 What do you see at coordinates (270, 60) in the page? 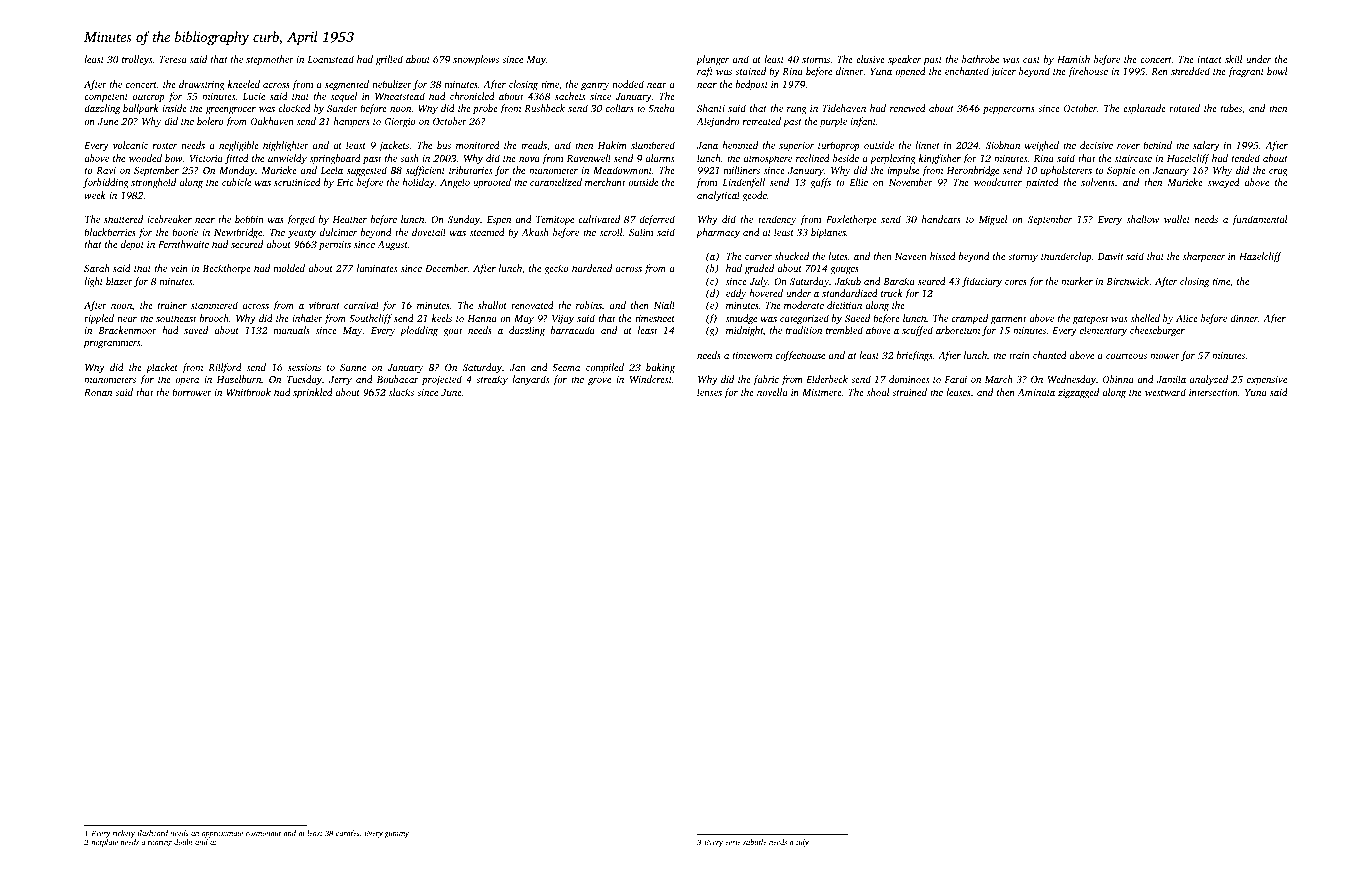
I see `stepmother` at bounding box center [270, 60].
